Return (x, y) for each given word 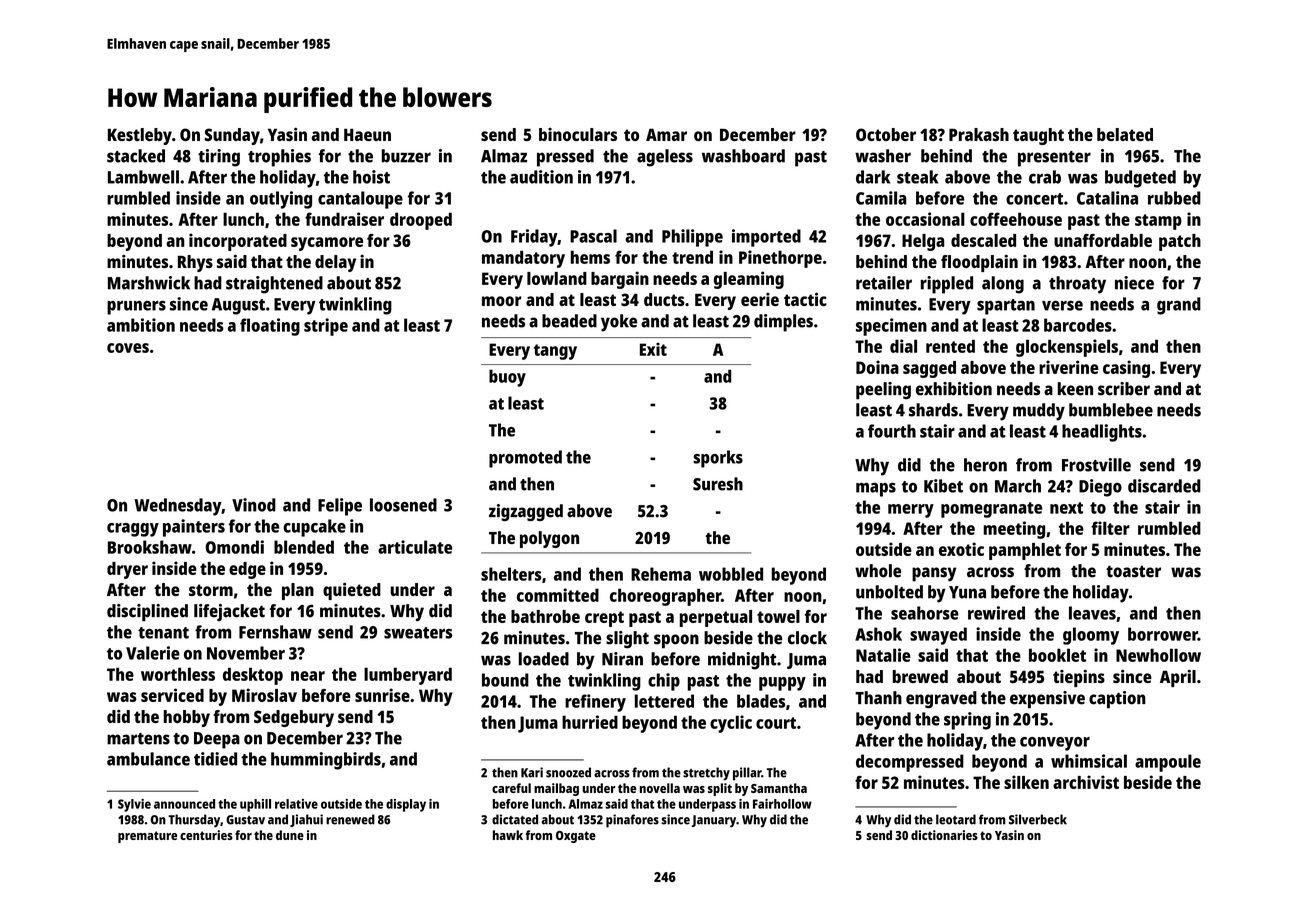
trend (692, 257)
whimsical (1089, 761)
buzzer (406, 156)
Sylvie (134, 805)
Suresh (718, 484)
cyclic (731, 724)
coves (128, 348)
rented (950, 346)
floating (270, 327)
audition (541, 177)
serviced (172, 695)
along (1003, 285)
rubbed (1174, 198)
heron (985, 465)
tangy (555, 352)
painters (194, 528)
